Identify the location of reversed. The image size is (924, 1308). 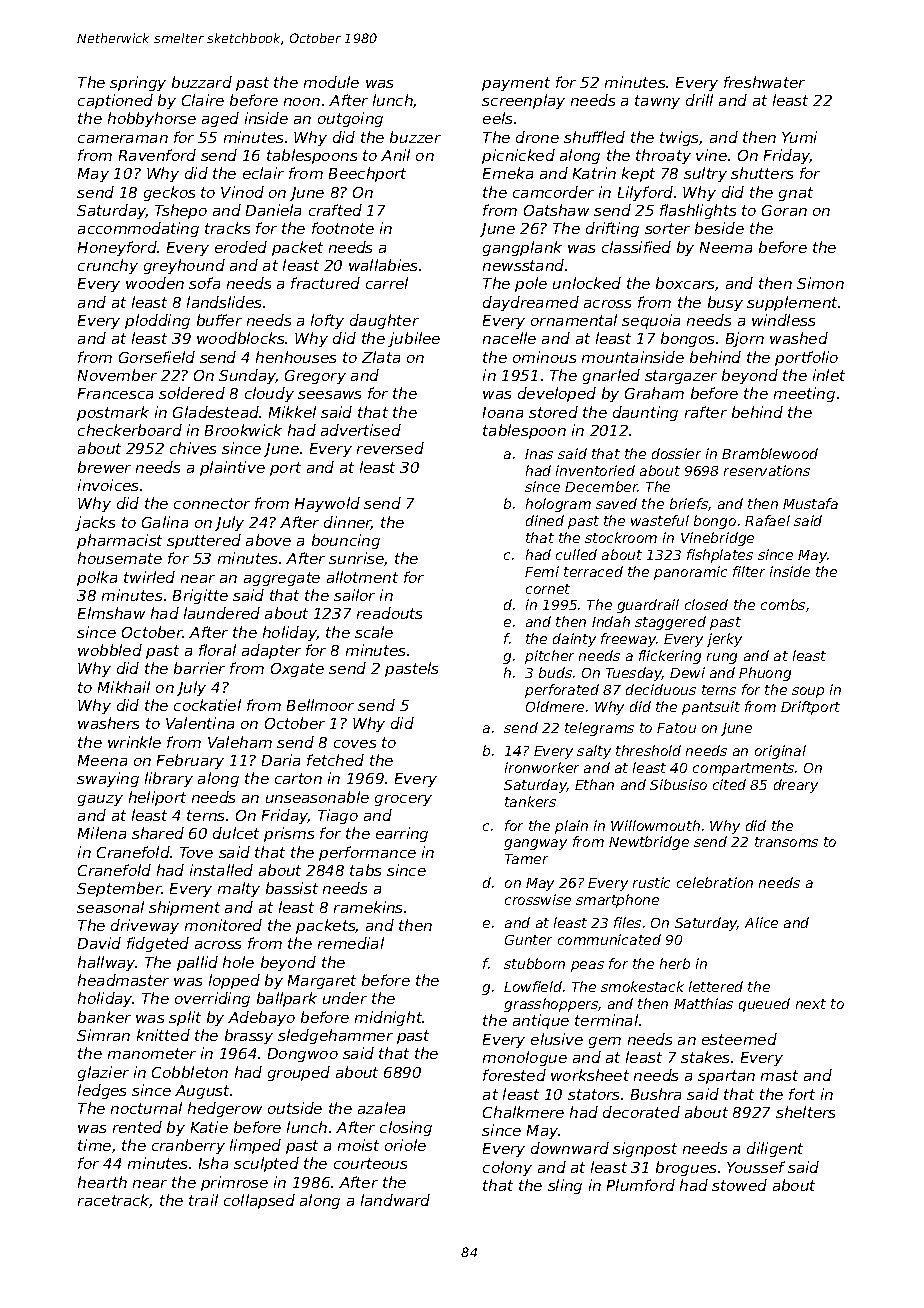
(390, 448).
